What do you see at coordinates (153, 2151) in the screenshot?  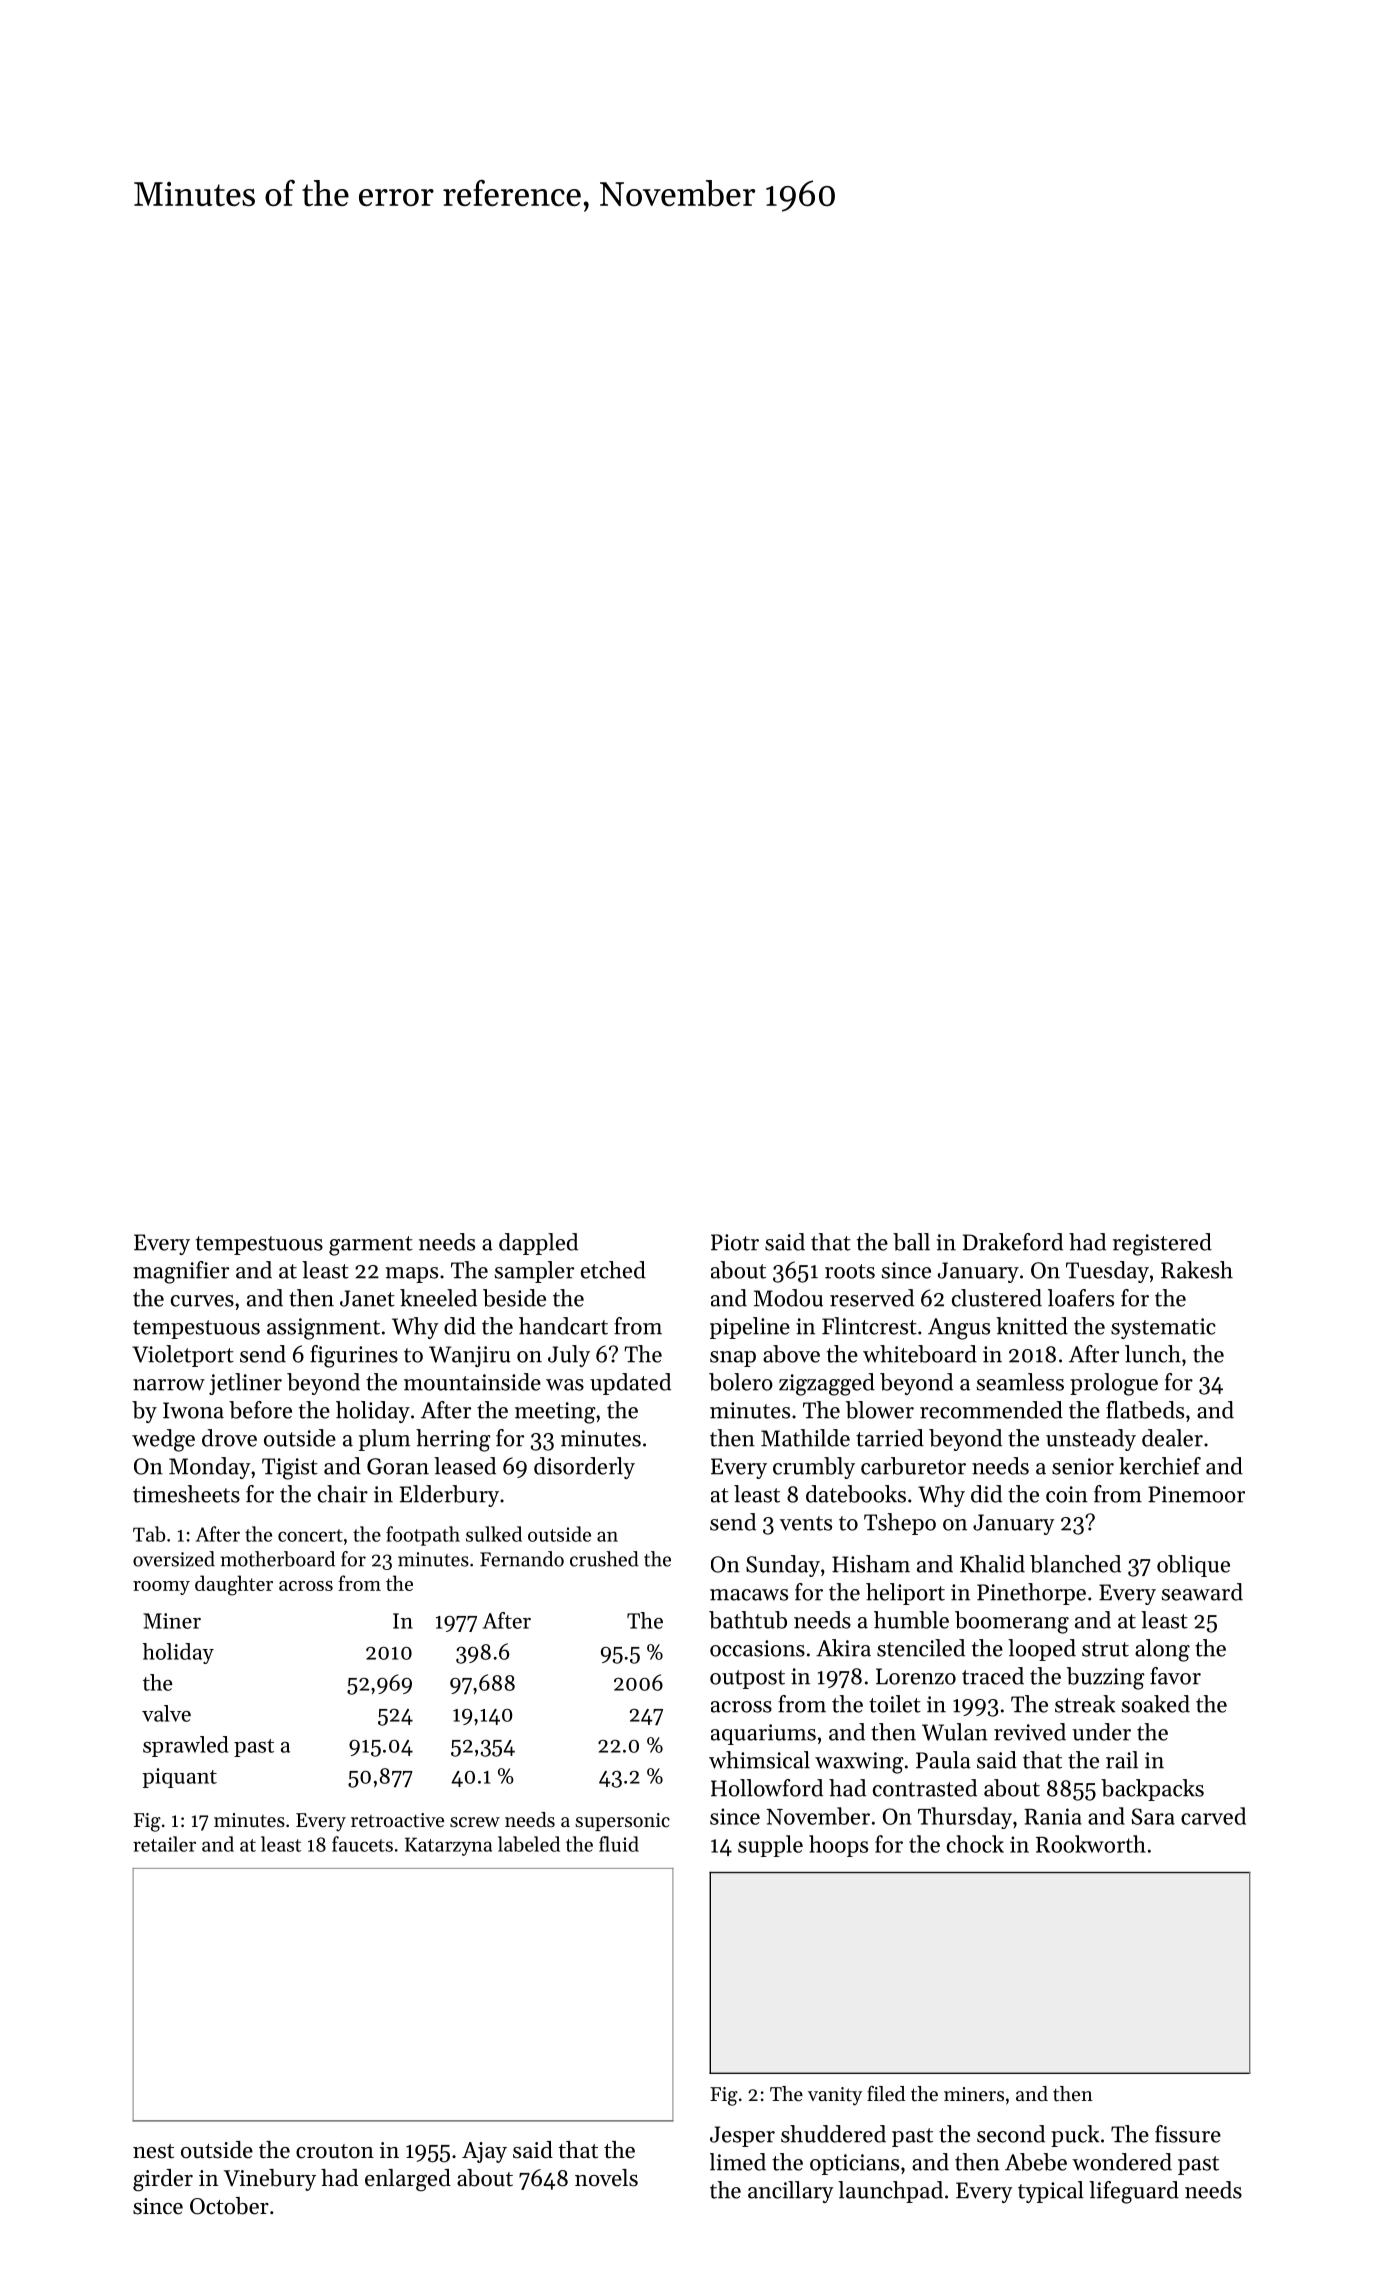 I see `nest` at bounding box center [153, 2151].
